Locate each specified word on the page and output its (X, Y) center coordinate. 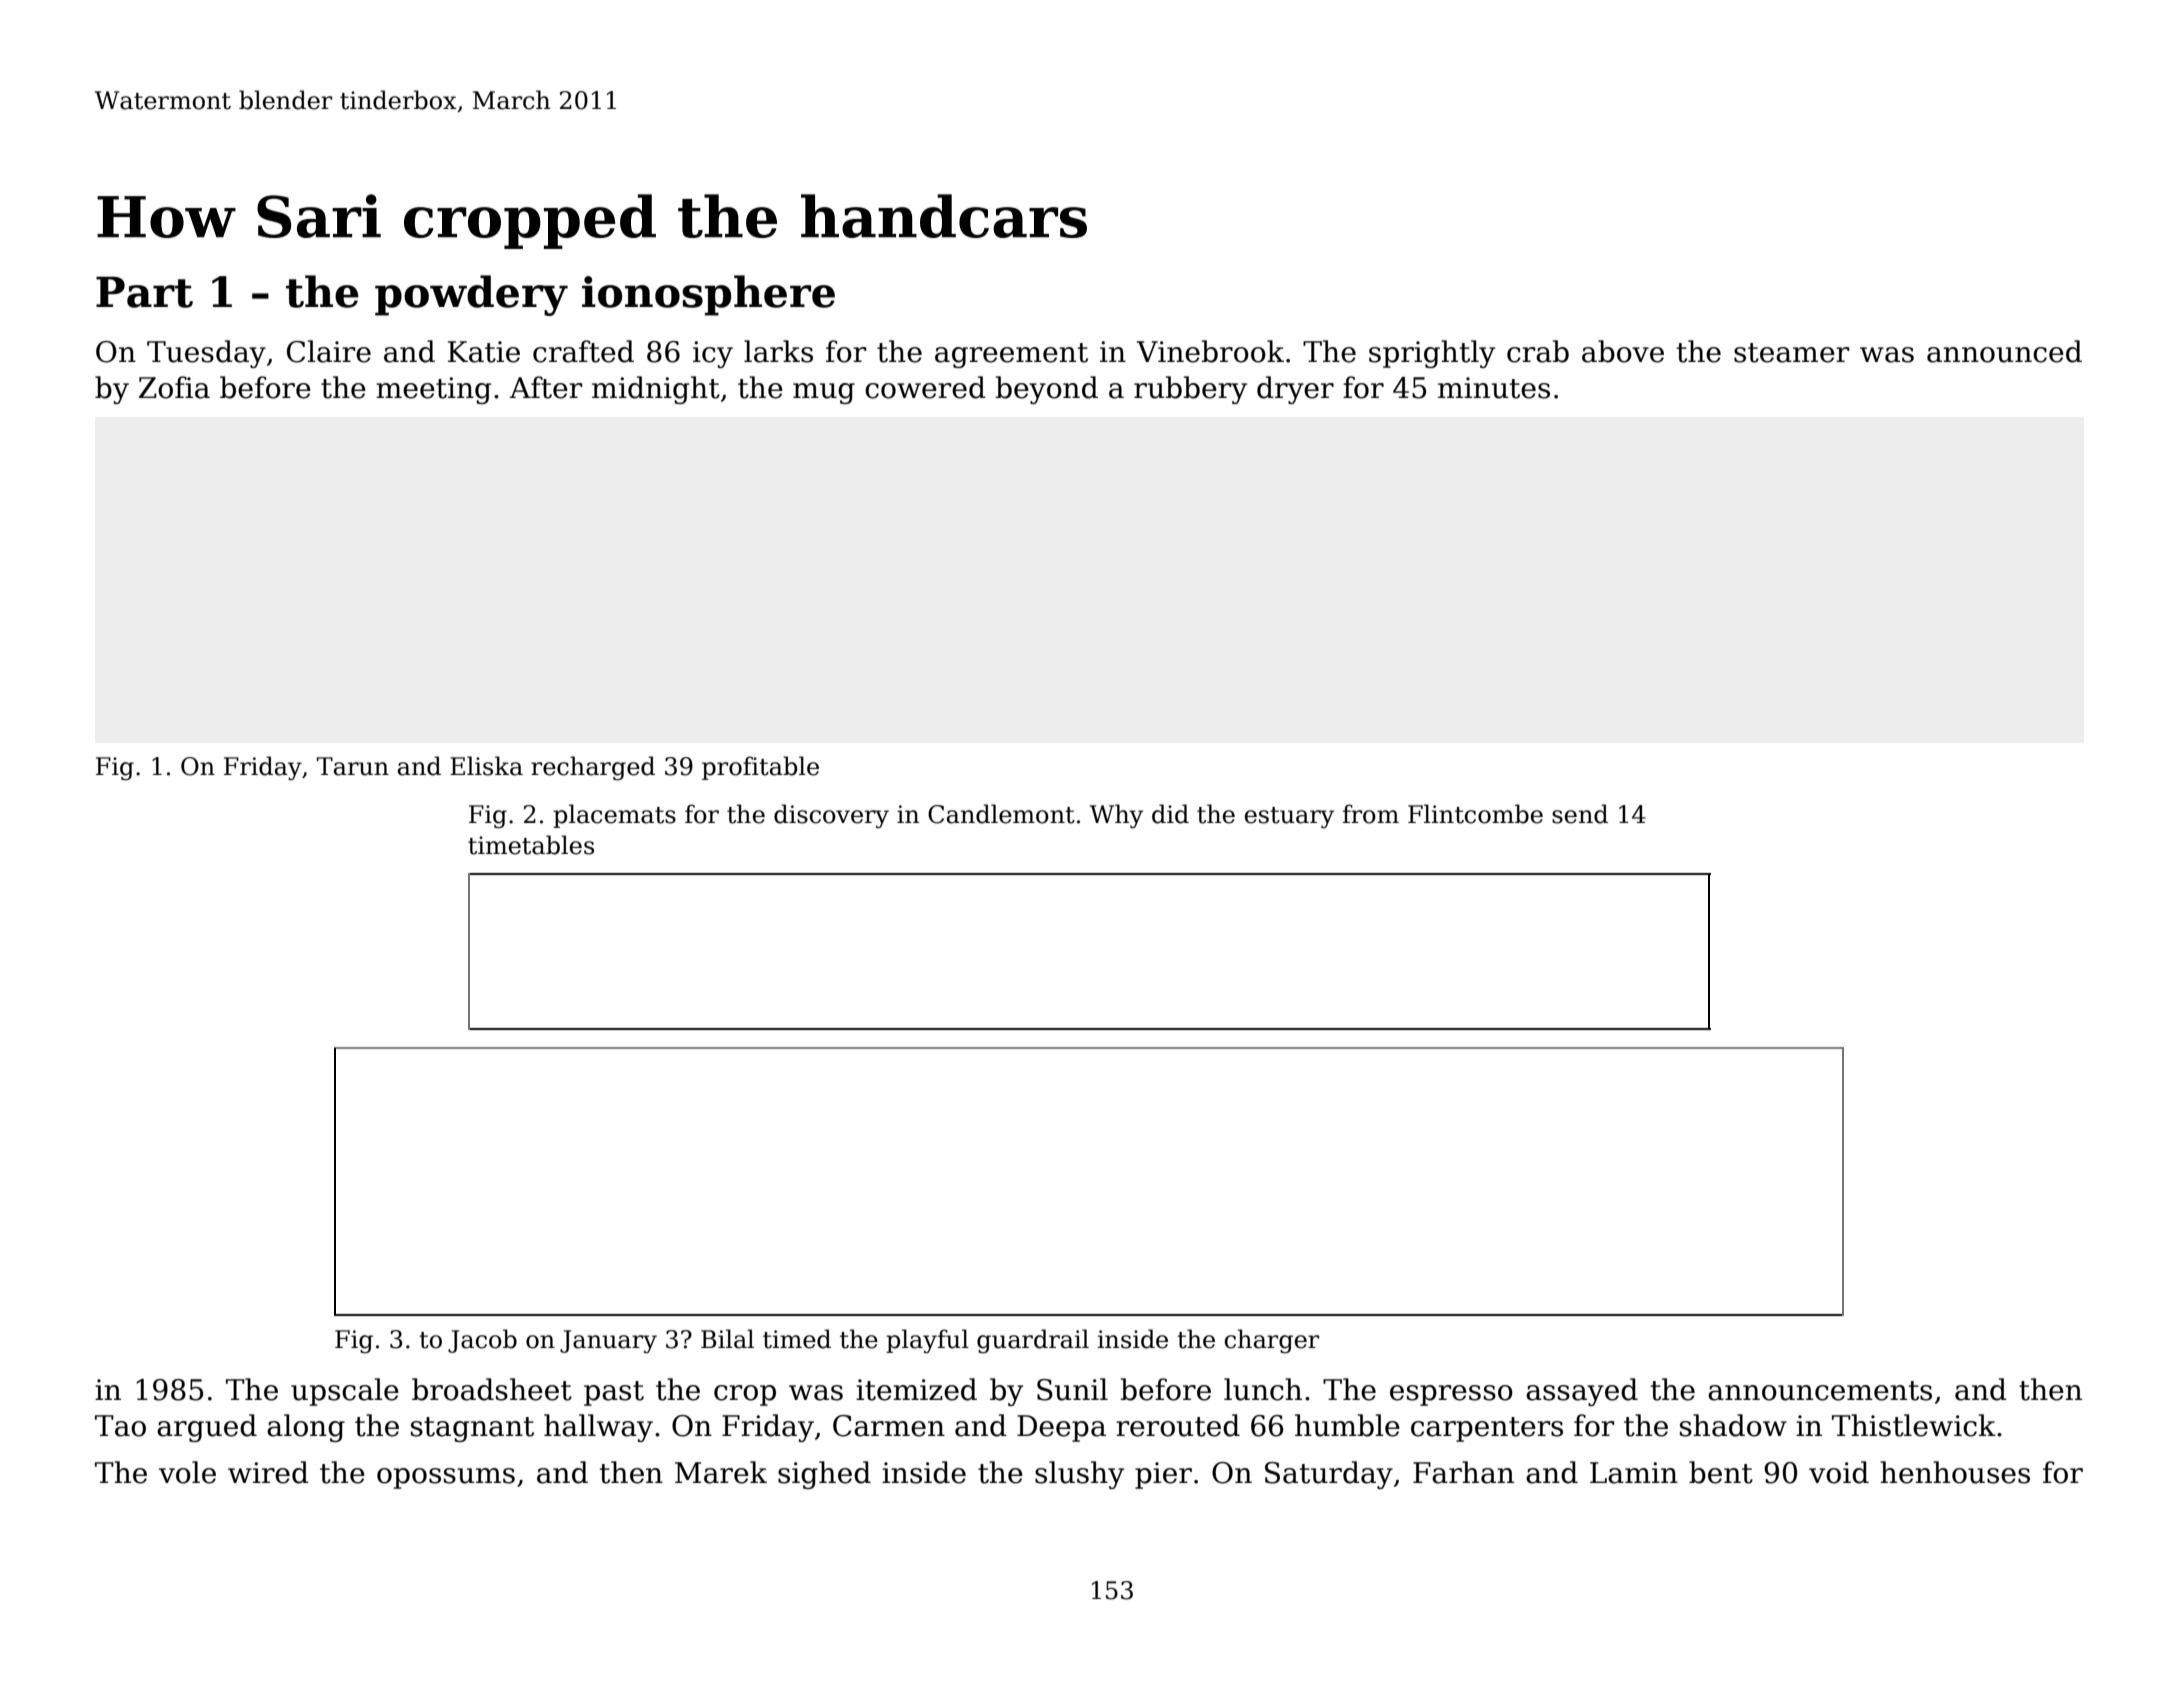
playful (927, 1341)
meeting (433, 390)
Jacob (482, 1341)
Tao (120, 1426)
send (1580, 814)
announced (2004, 351)
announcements (1820, 1391)
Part (144, 292)
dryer (1295, 390)
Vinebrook (1210, 351)
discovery (831, 816)
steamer (1791, 353)
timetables (531, 845)
